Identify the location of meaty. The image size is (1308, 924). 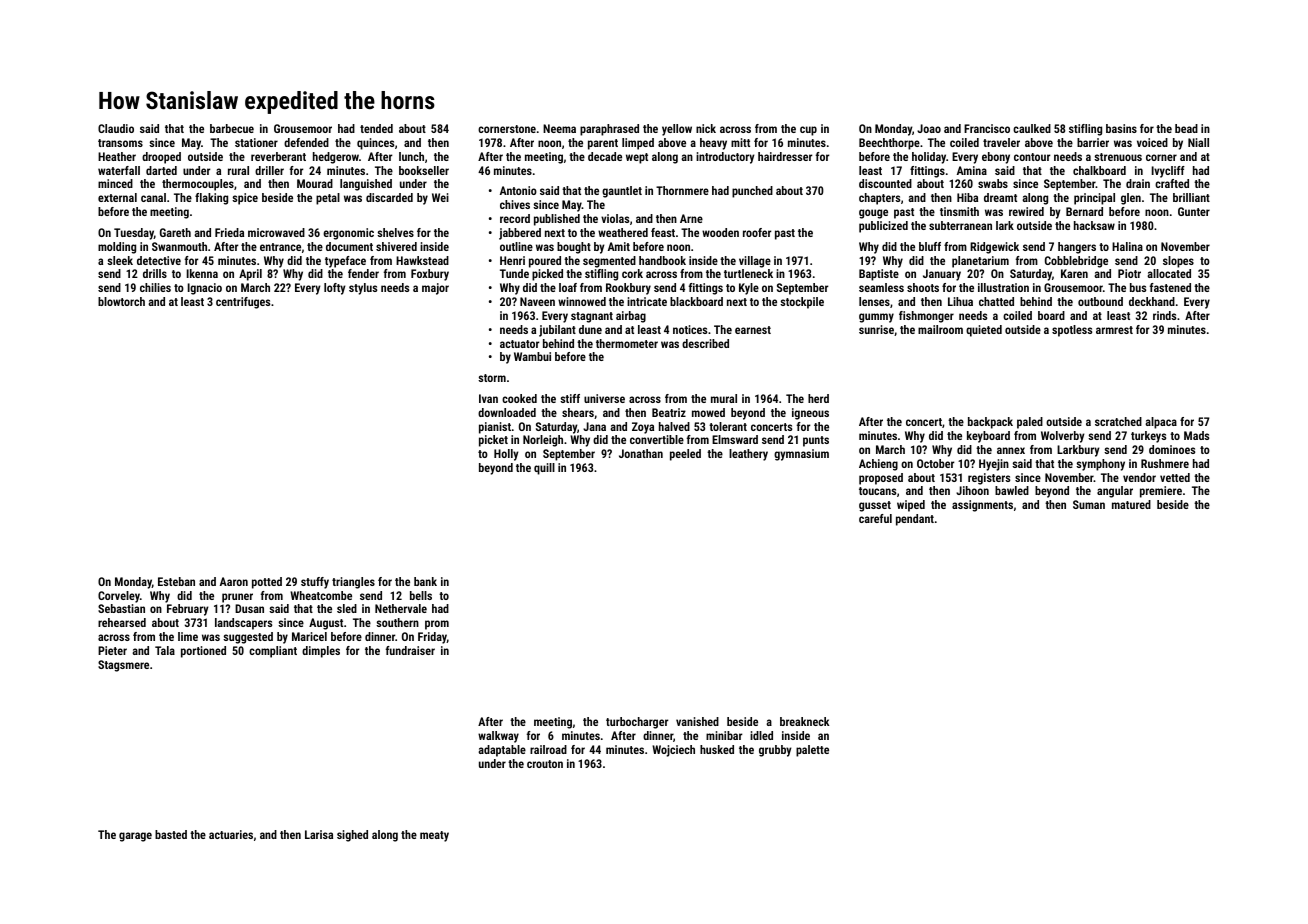
(434, 836).
